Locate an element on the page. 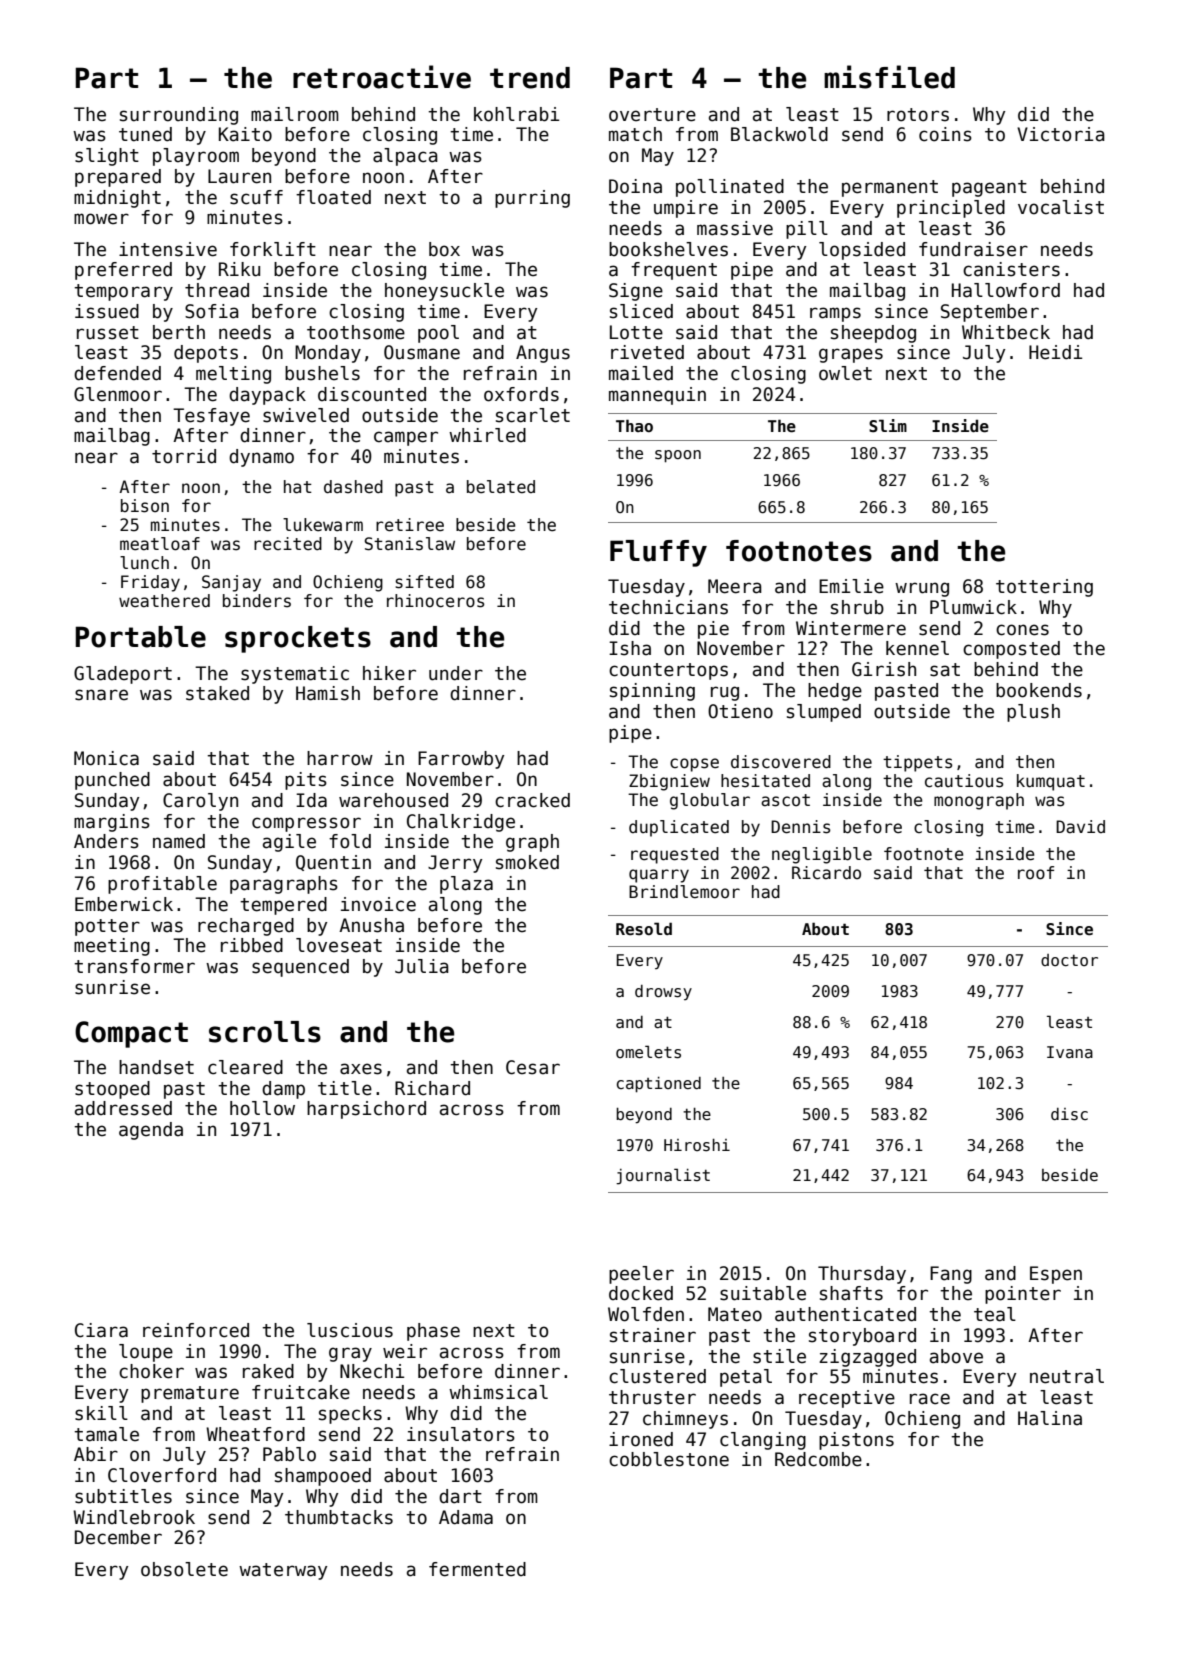 Image resolution: width=1182 pixels, height=1672 pixels. potter is located at coordinates (107, 927).
